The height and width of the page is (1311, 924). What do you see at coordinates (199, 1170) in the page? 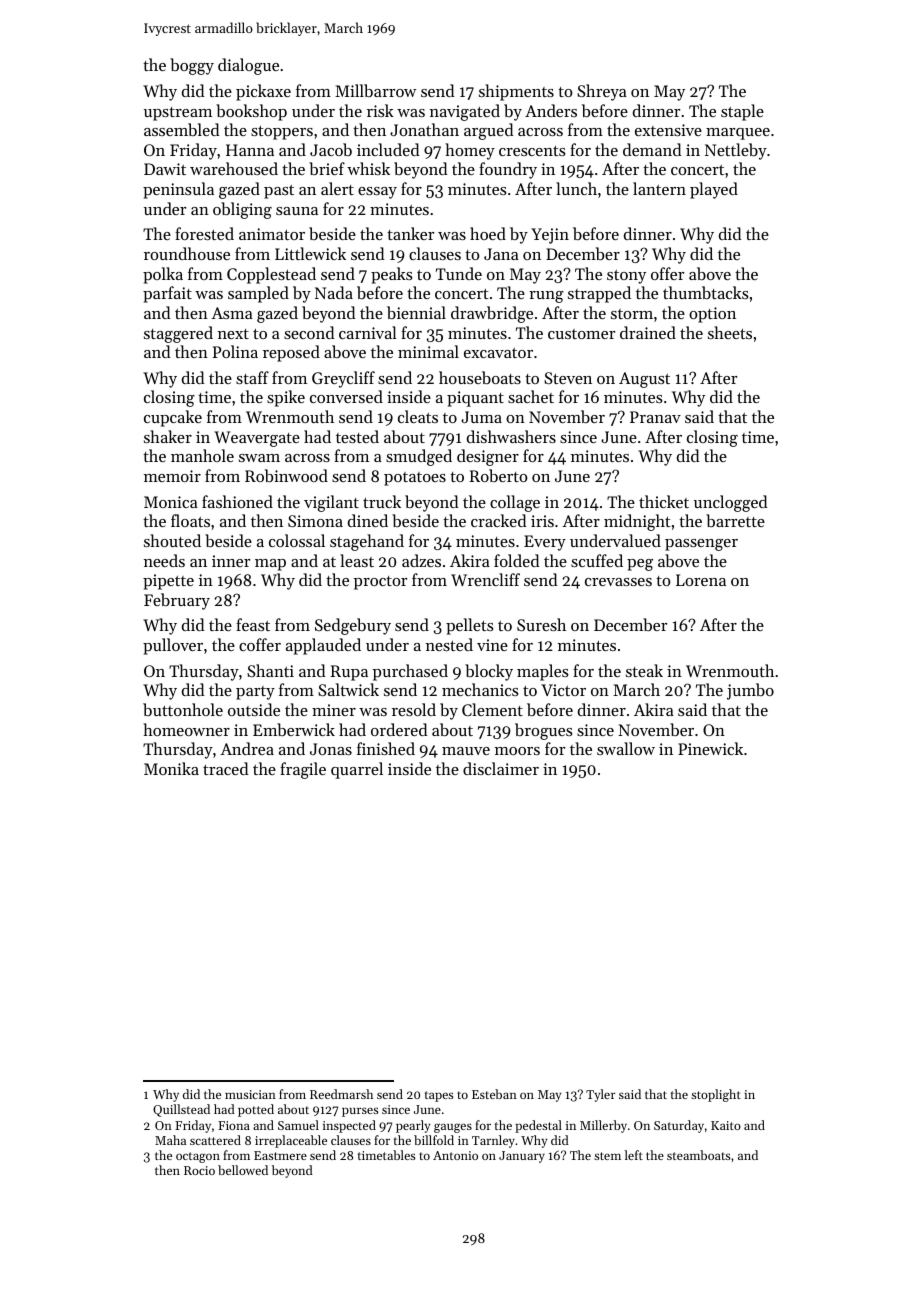
I see `Rocio` at bounding box center [199, 1170].
